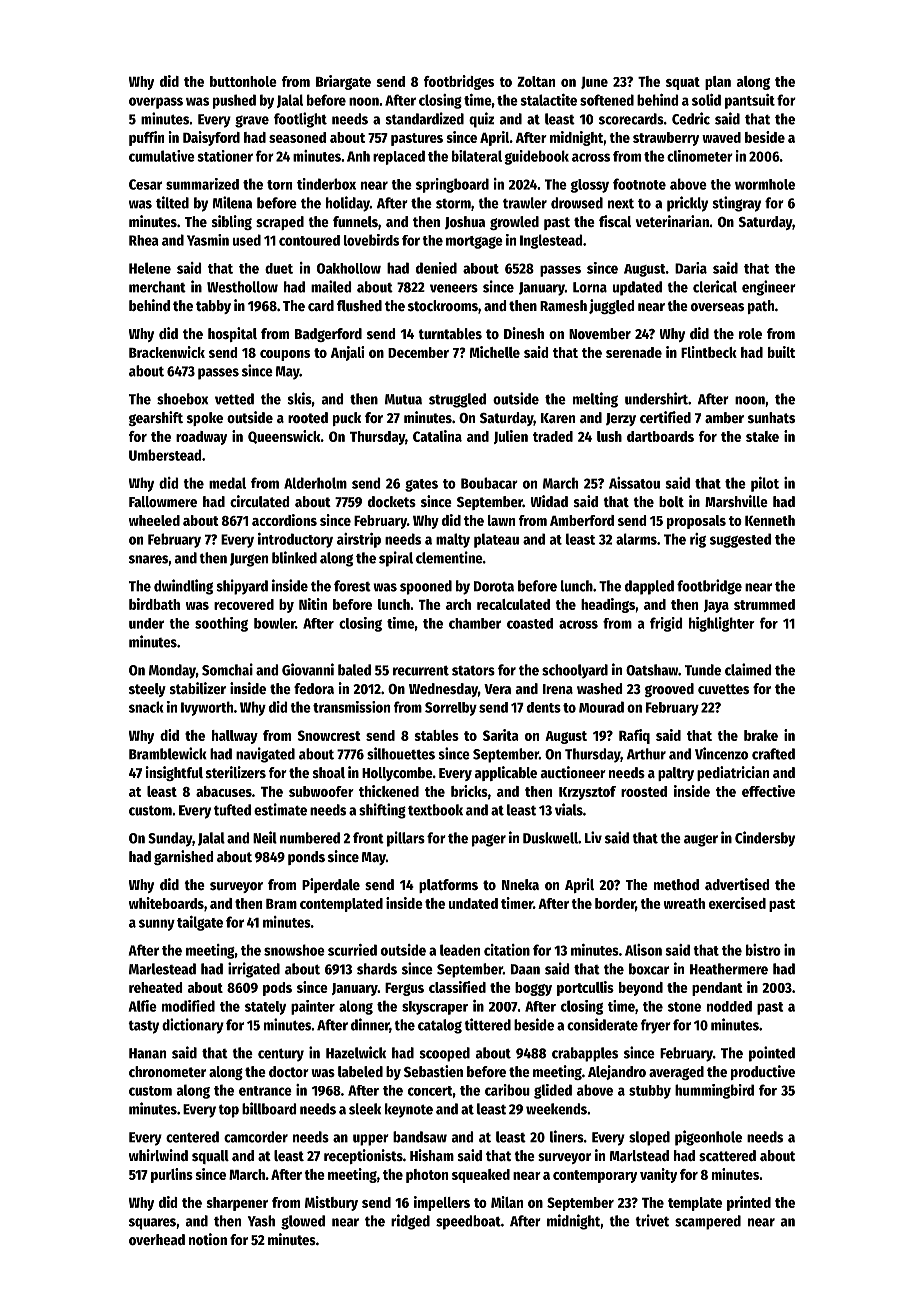 This screenshot has height=1314, width=924. Describe the element at coordinates (254, 970) in the screenshot. I see `irrigated` at that location.
